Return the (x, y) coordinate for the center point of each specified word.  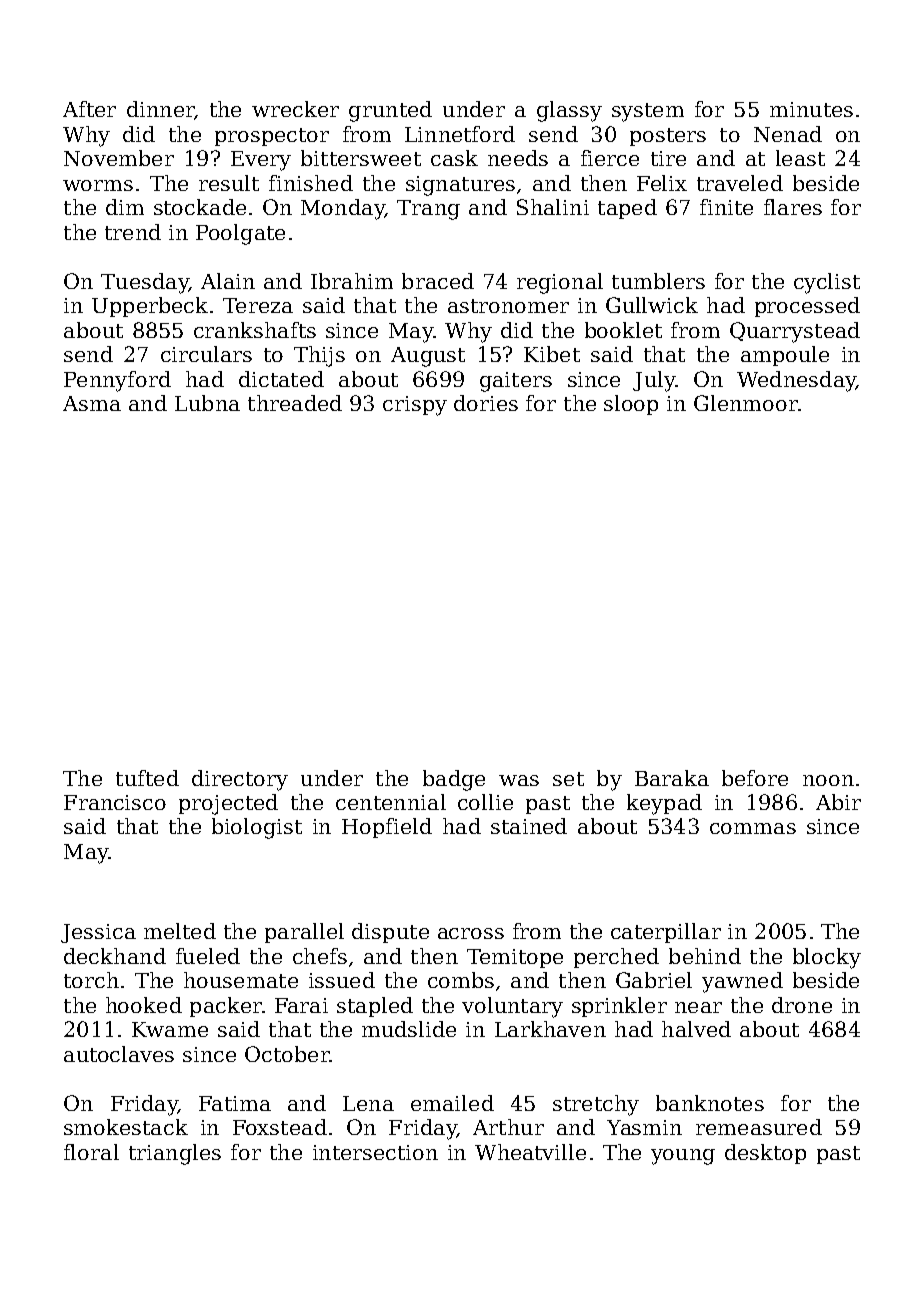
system (648, 112)
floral (91, 1152)
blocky (827, 958)
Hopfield (387, 828)
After (89, 109)
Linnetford (460, 134)
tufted (147, 778)
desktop (765, 1154)
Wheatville (530, 1152)
